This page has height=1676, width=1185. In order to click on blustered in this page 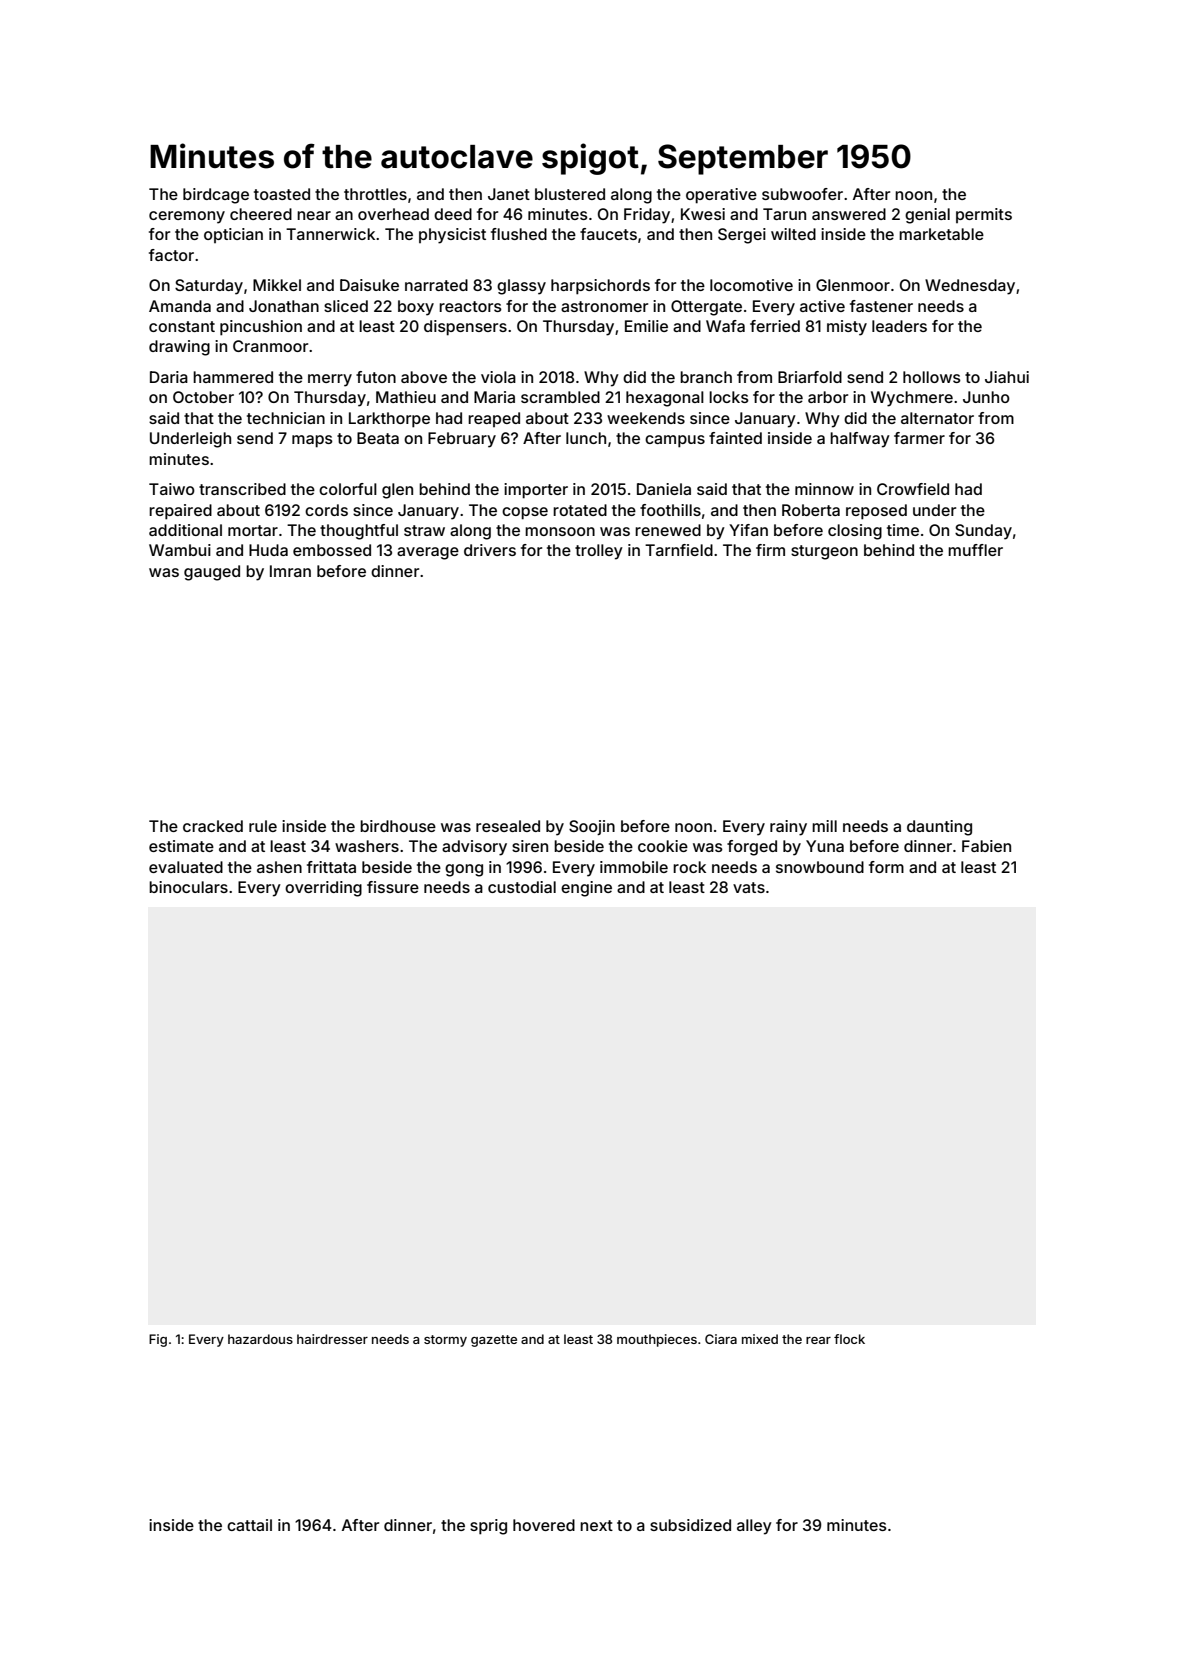, I will do `click(570, 194)`.
